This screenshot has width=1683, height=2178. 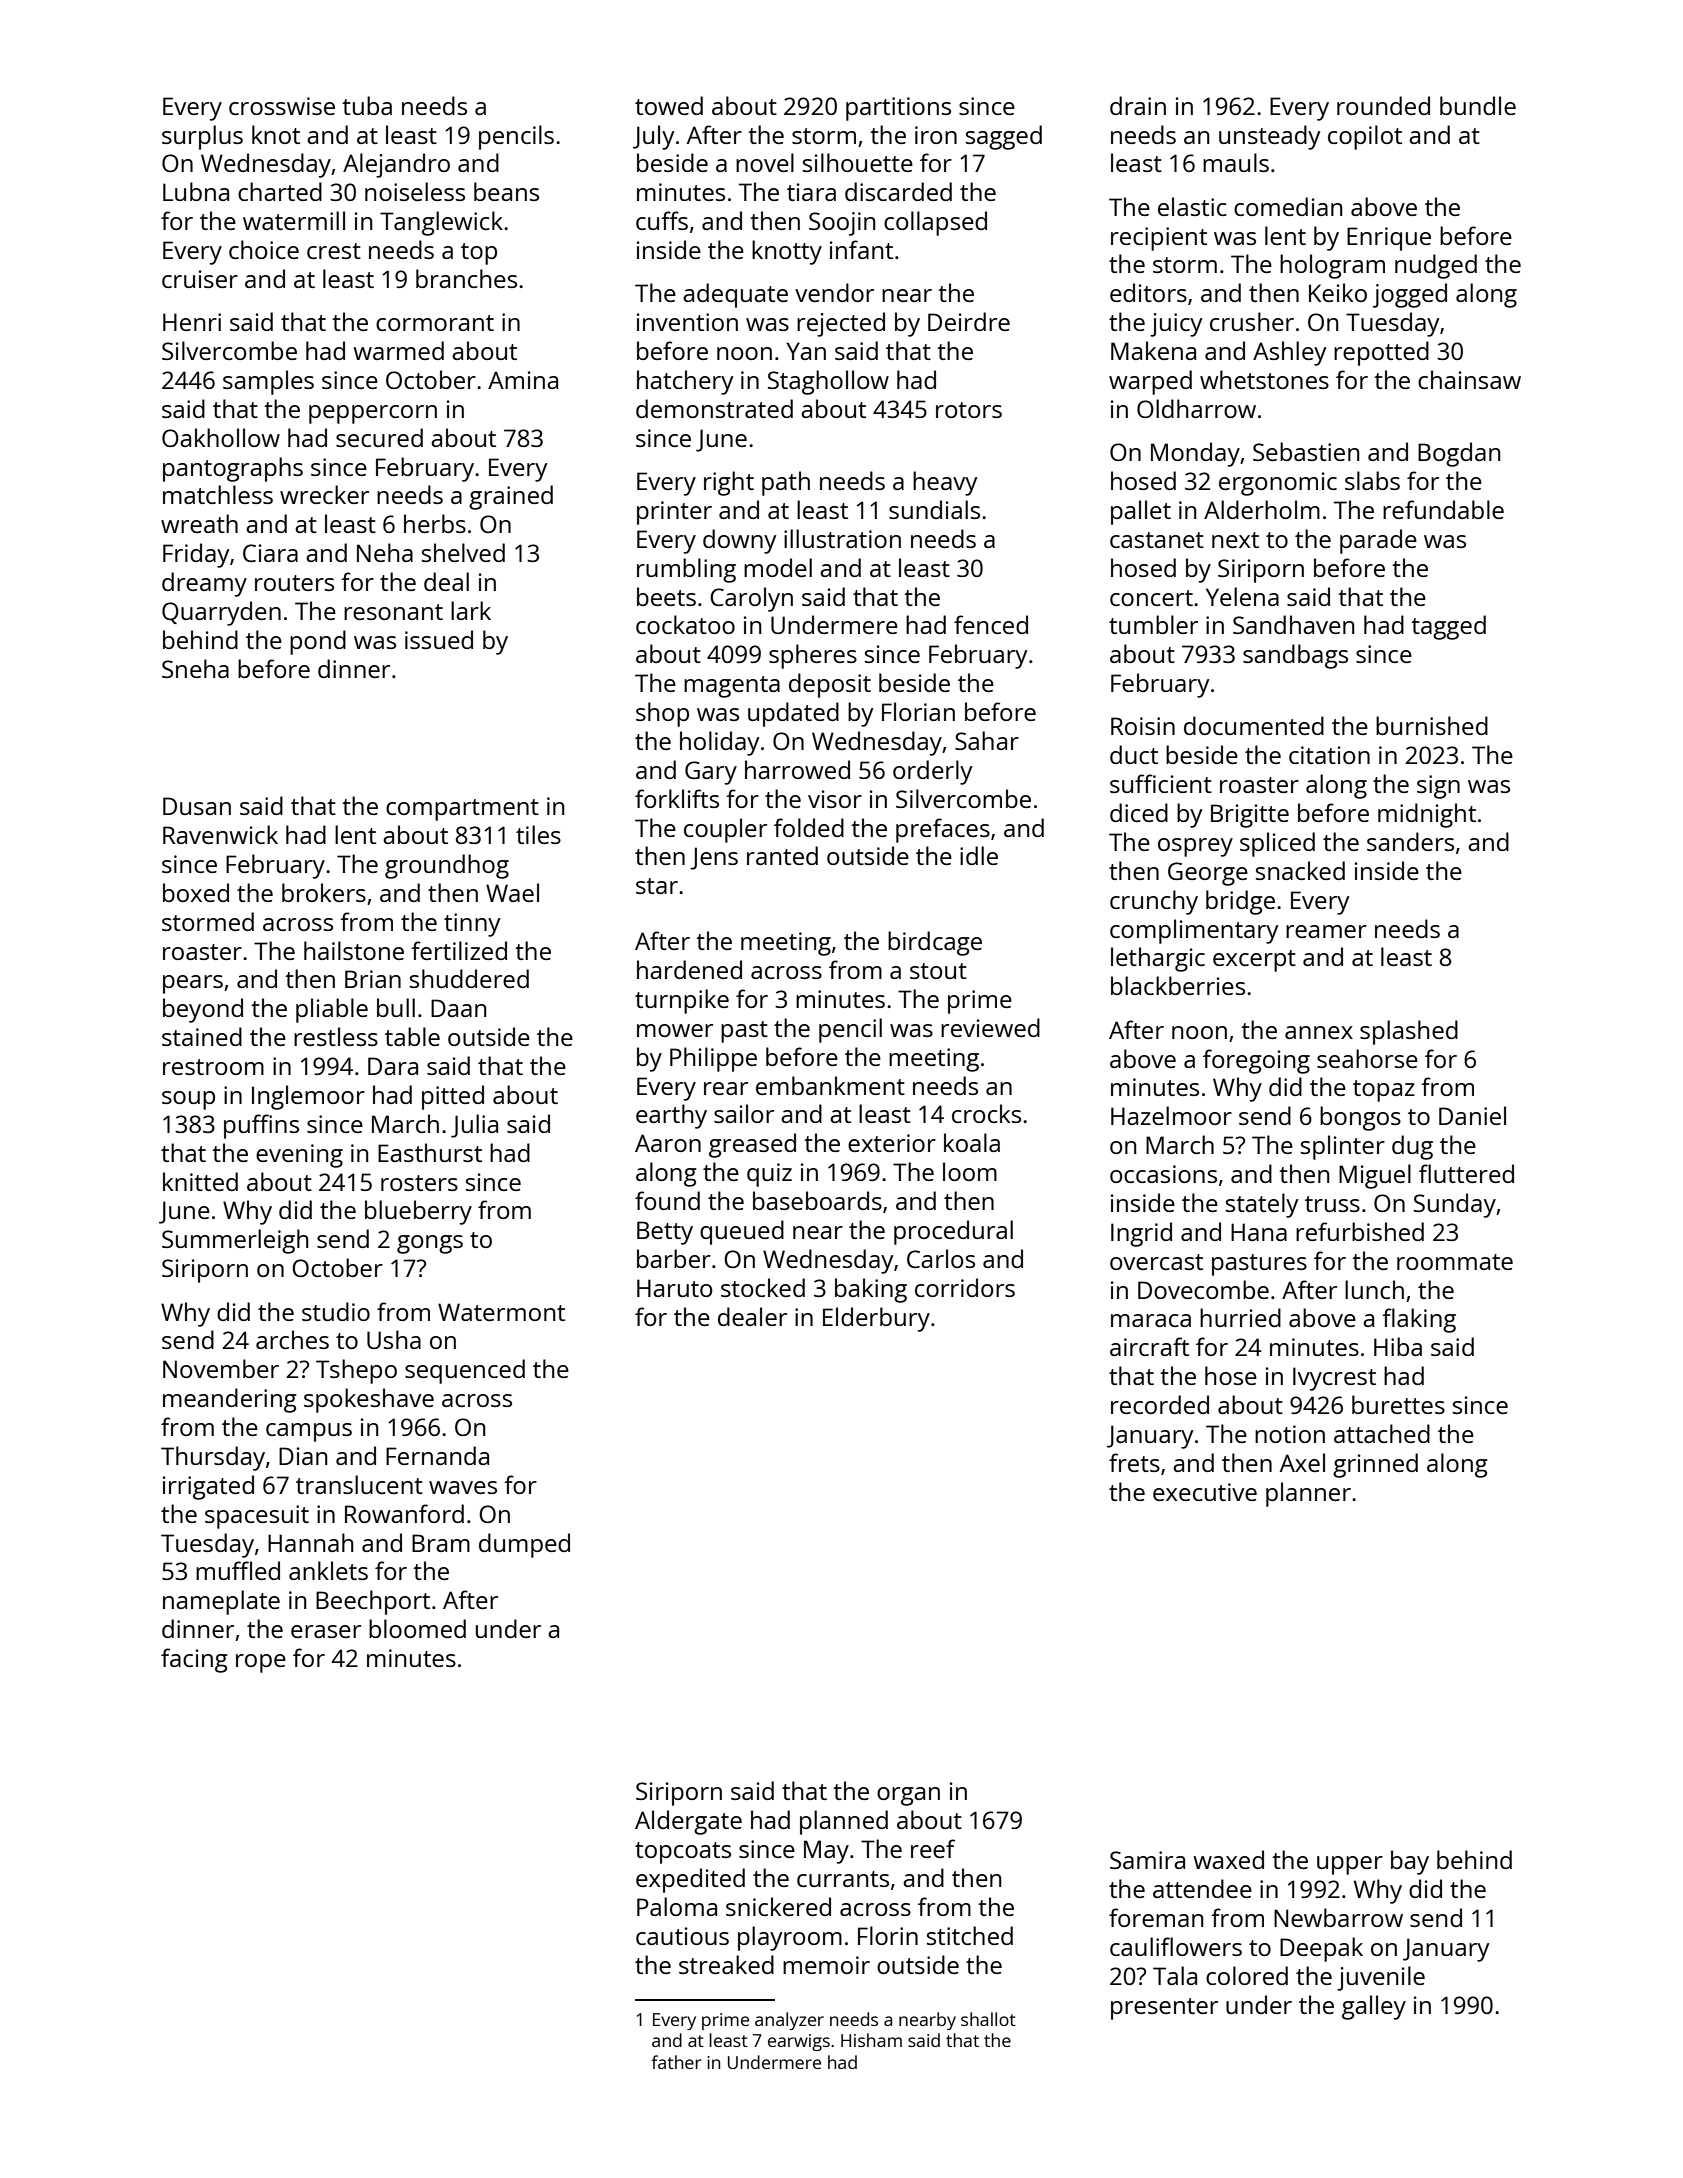 What do you see at coordinates (677, 1906) in the screenshot?
I see `Paloma` at bounding box center [677, 1906].
